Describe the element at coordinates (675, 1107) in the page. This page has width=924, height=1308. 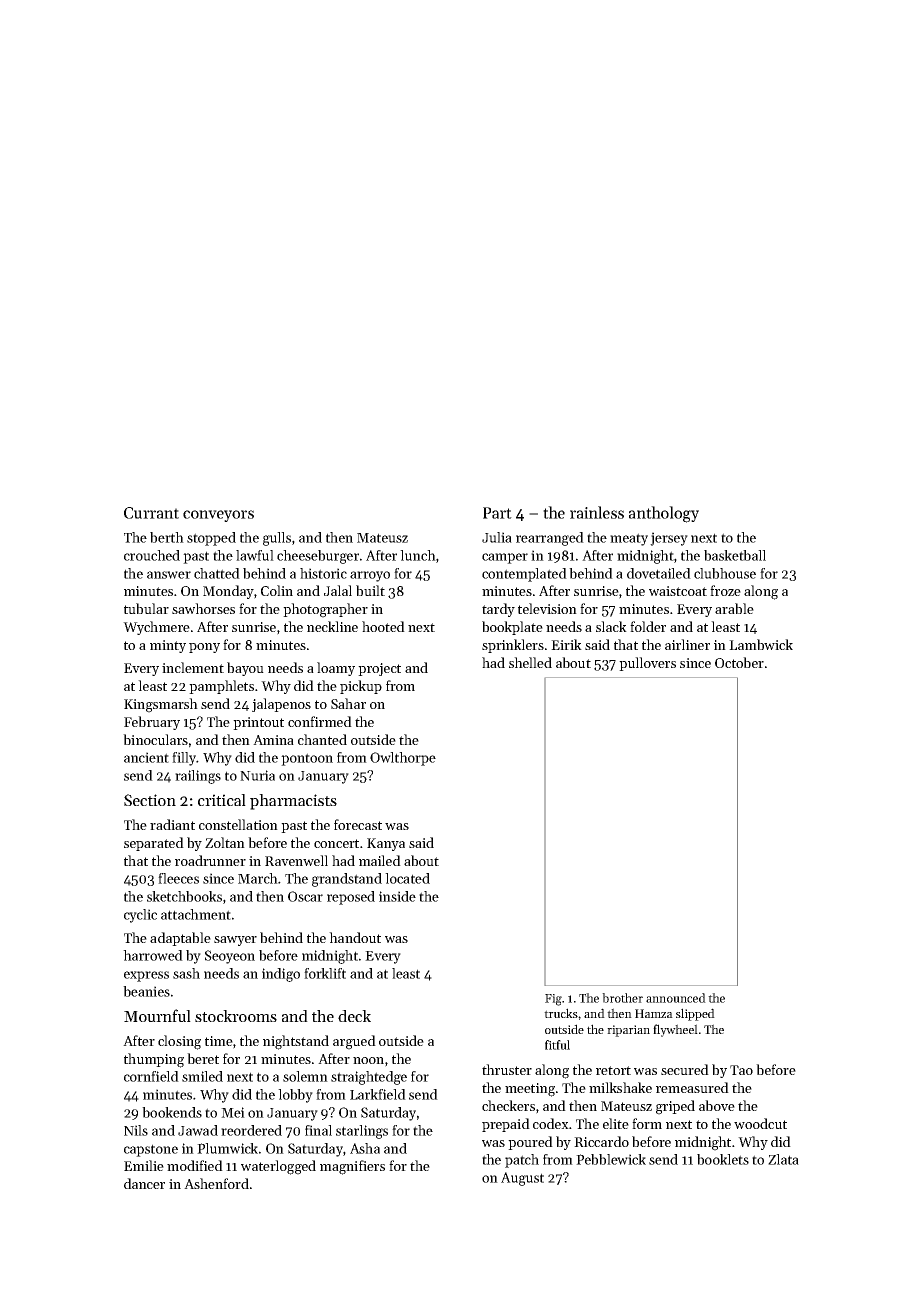
I see `griped` at that location.
